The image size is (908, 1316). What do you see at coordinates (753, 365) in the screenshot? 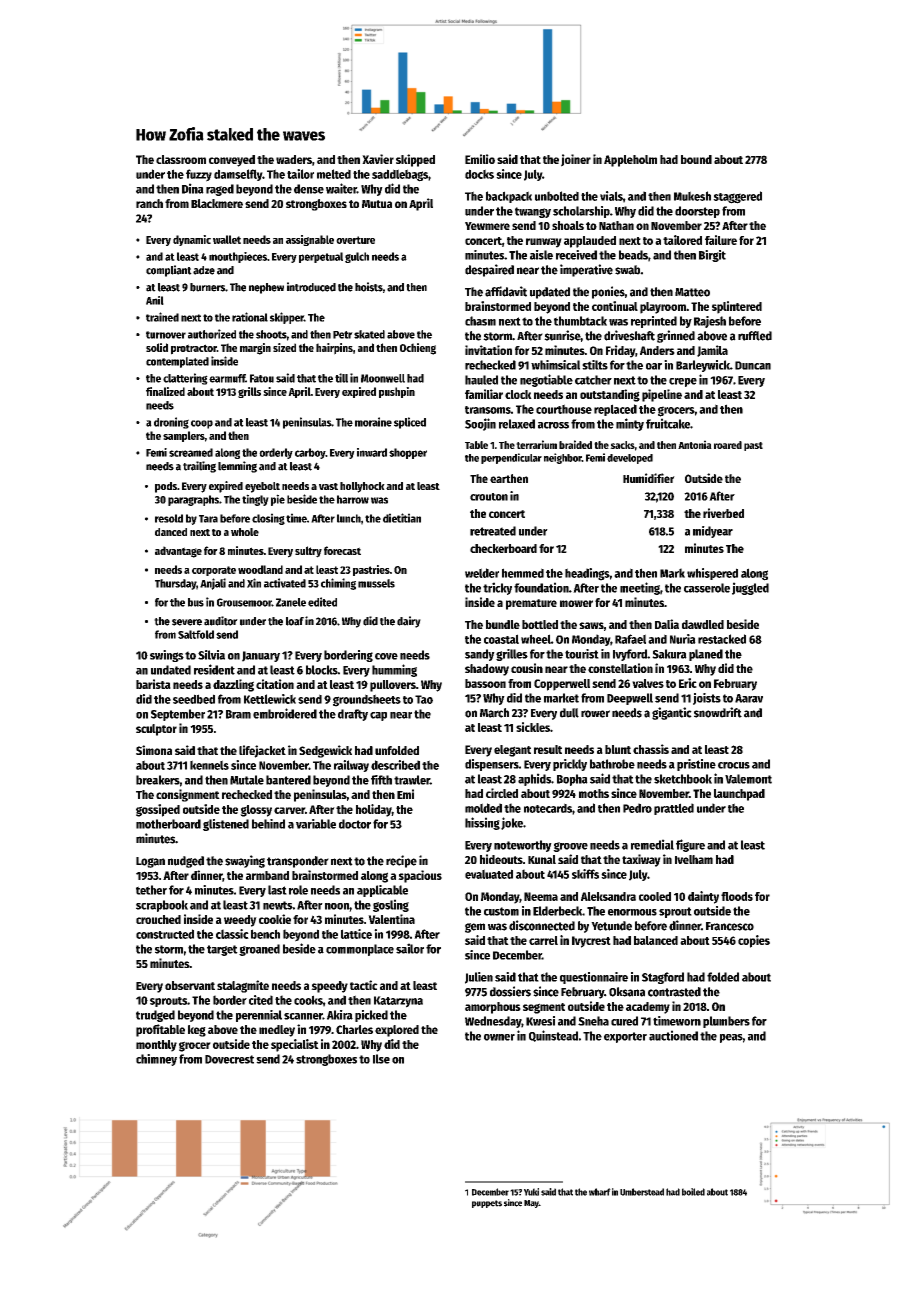
I see `Duncan` at bounding box center [753, 365].
